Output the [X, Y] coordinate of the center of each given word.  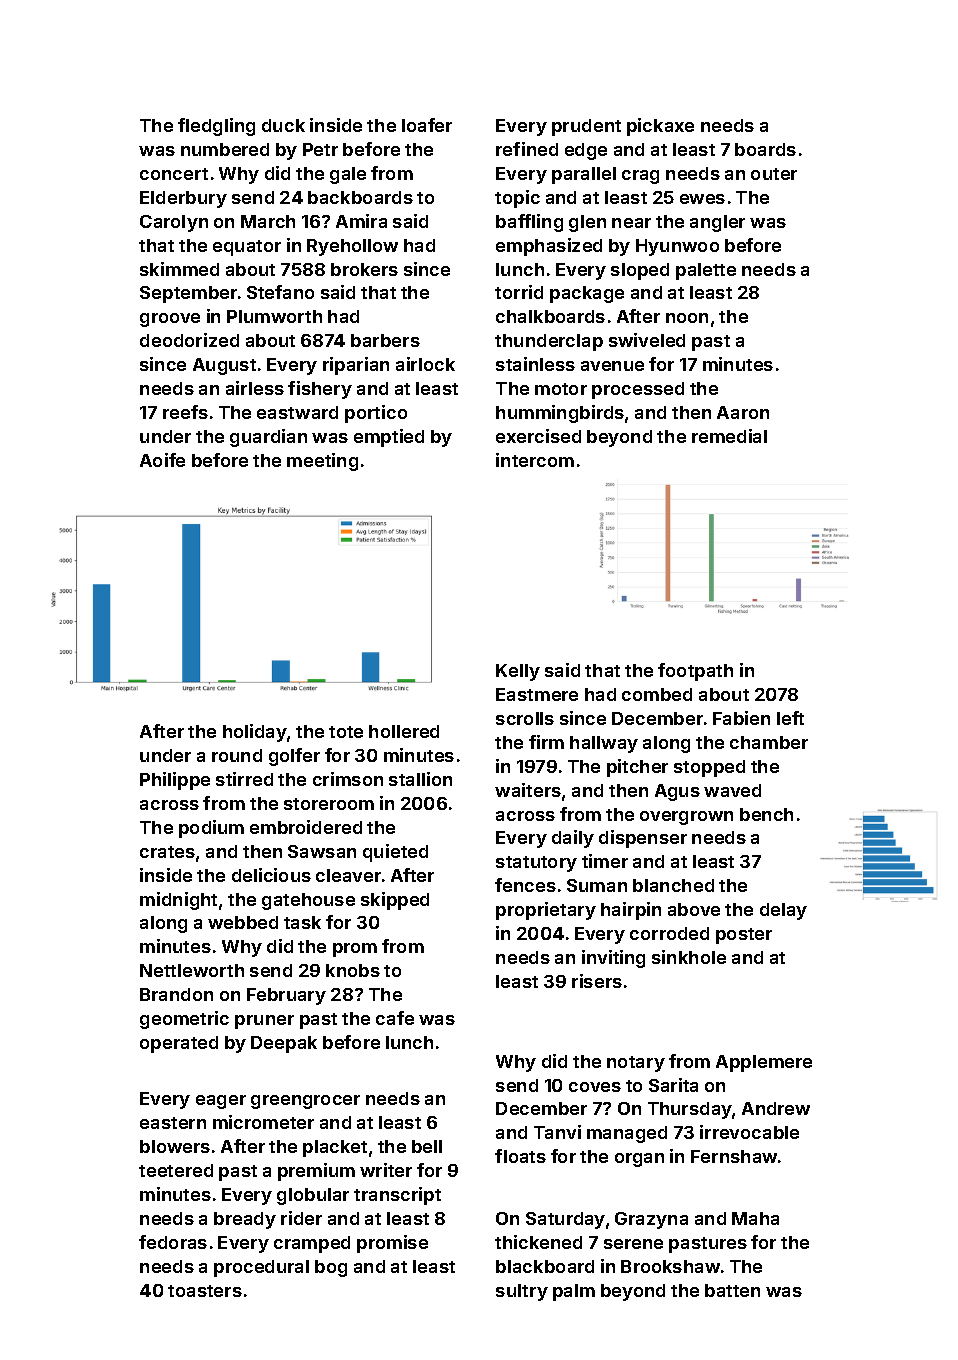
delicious [271, 875]
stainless [535, 364]
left [790, 718]
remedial [729, 436]
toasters [205, 1291]
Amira [361, 221]
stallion [420, 779]
